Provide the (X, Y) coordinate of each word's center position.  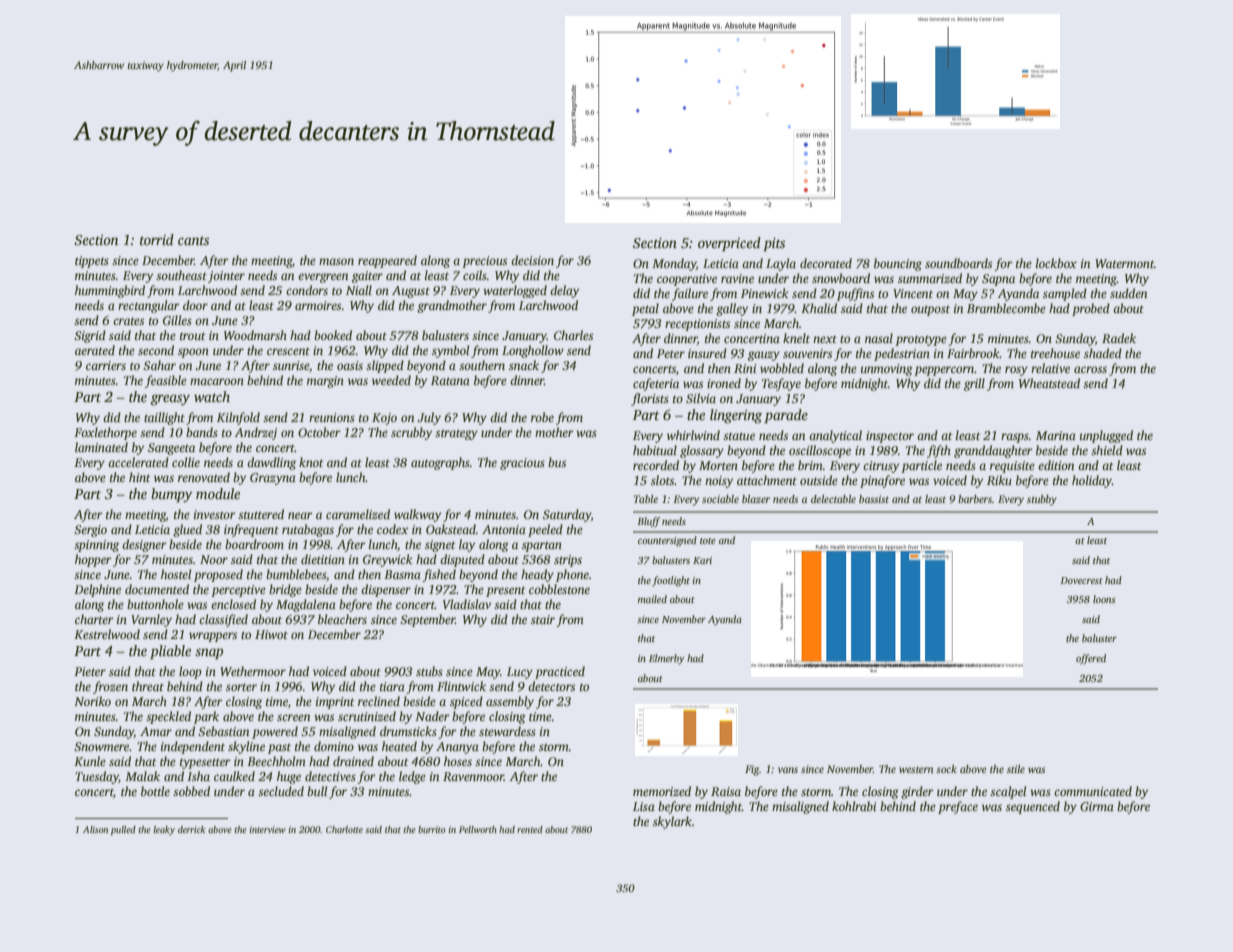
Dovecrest (1082, 580)
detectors (551, 686)
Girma (1097, 806)
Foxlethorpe (105, 433)
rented (530, 829)
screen (293, 717)
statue (739, 436)
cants (193, 240)
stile (1016, 769)
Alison (95, 829)
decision (532, 260)
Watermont (1124, 263)
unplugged (1106, 436)
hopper (93, 560)
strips (568, 561)
